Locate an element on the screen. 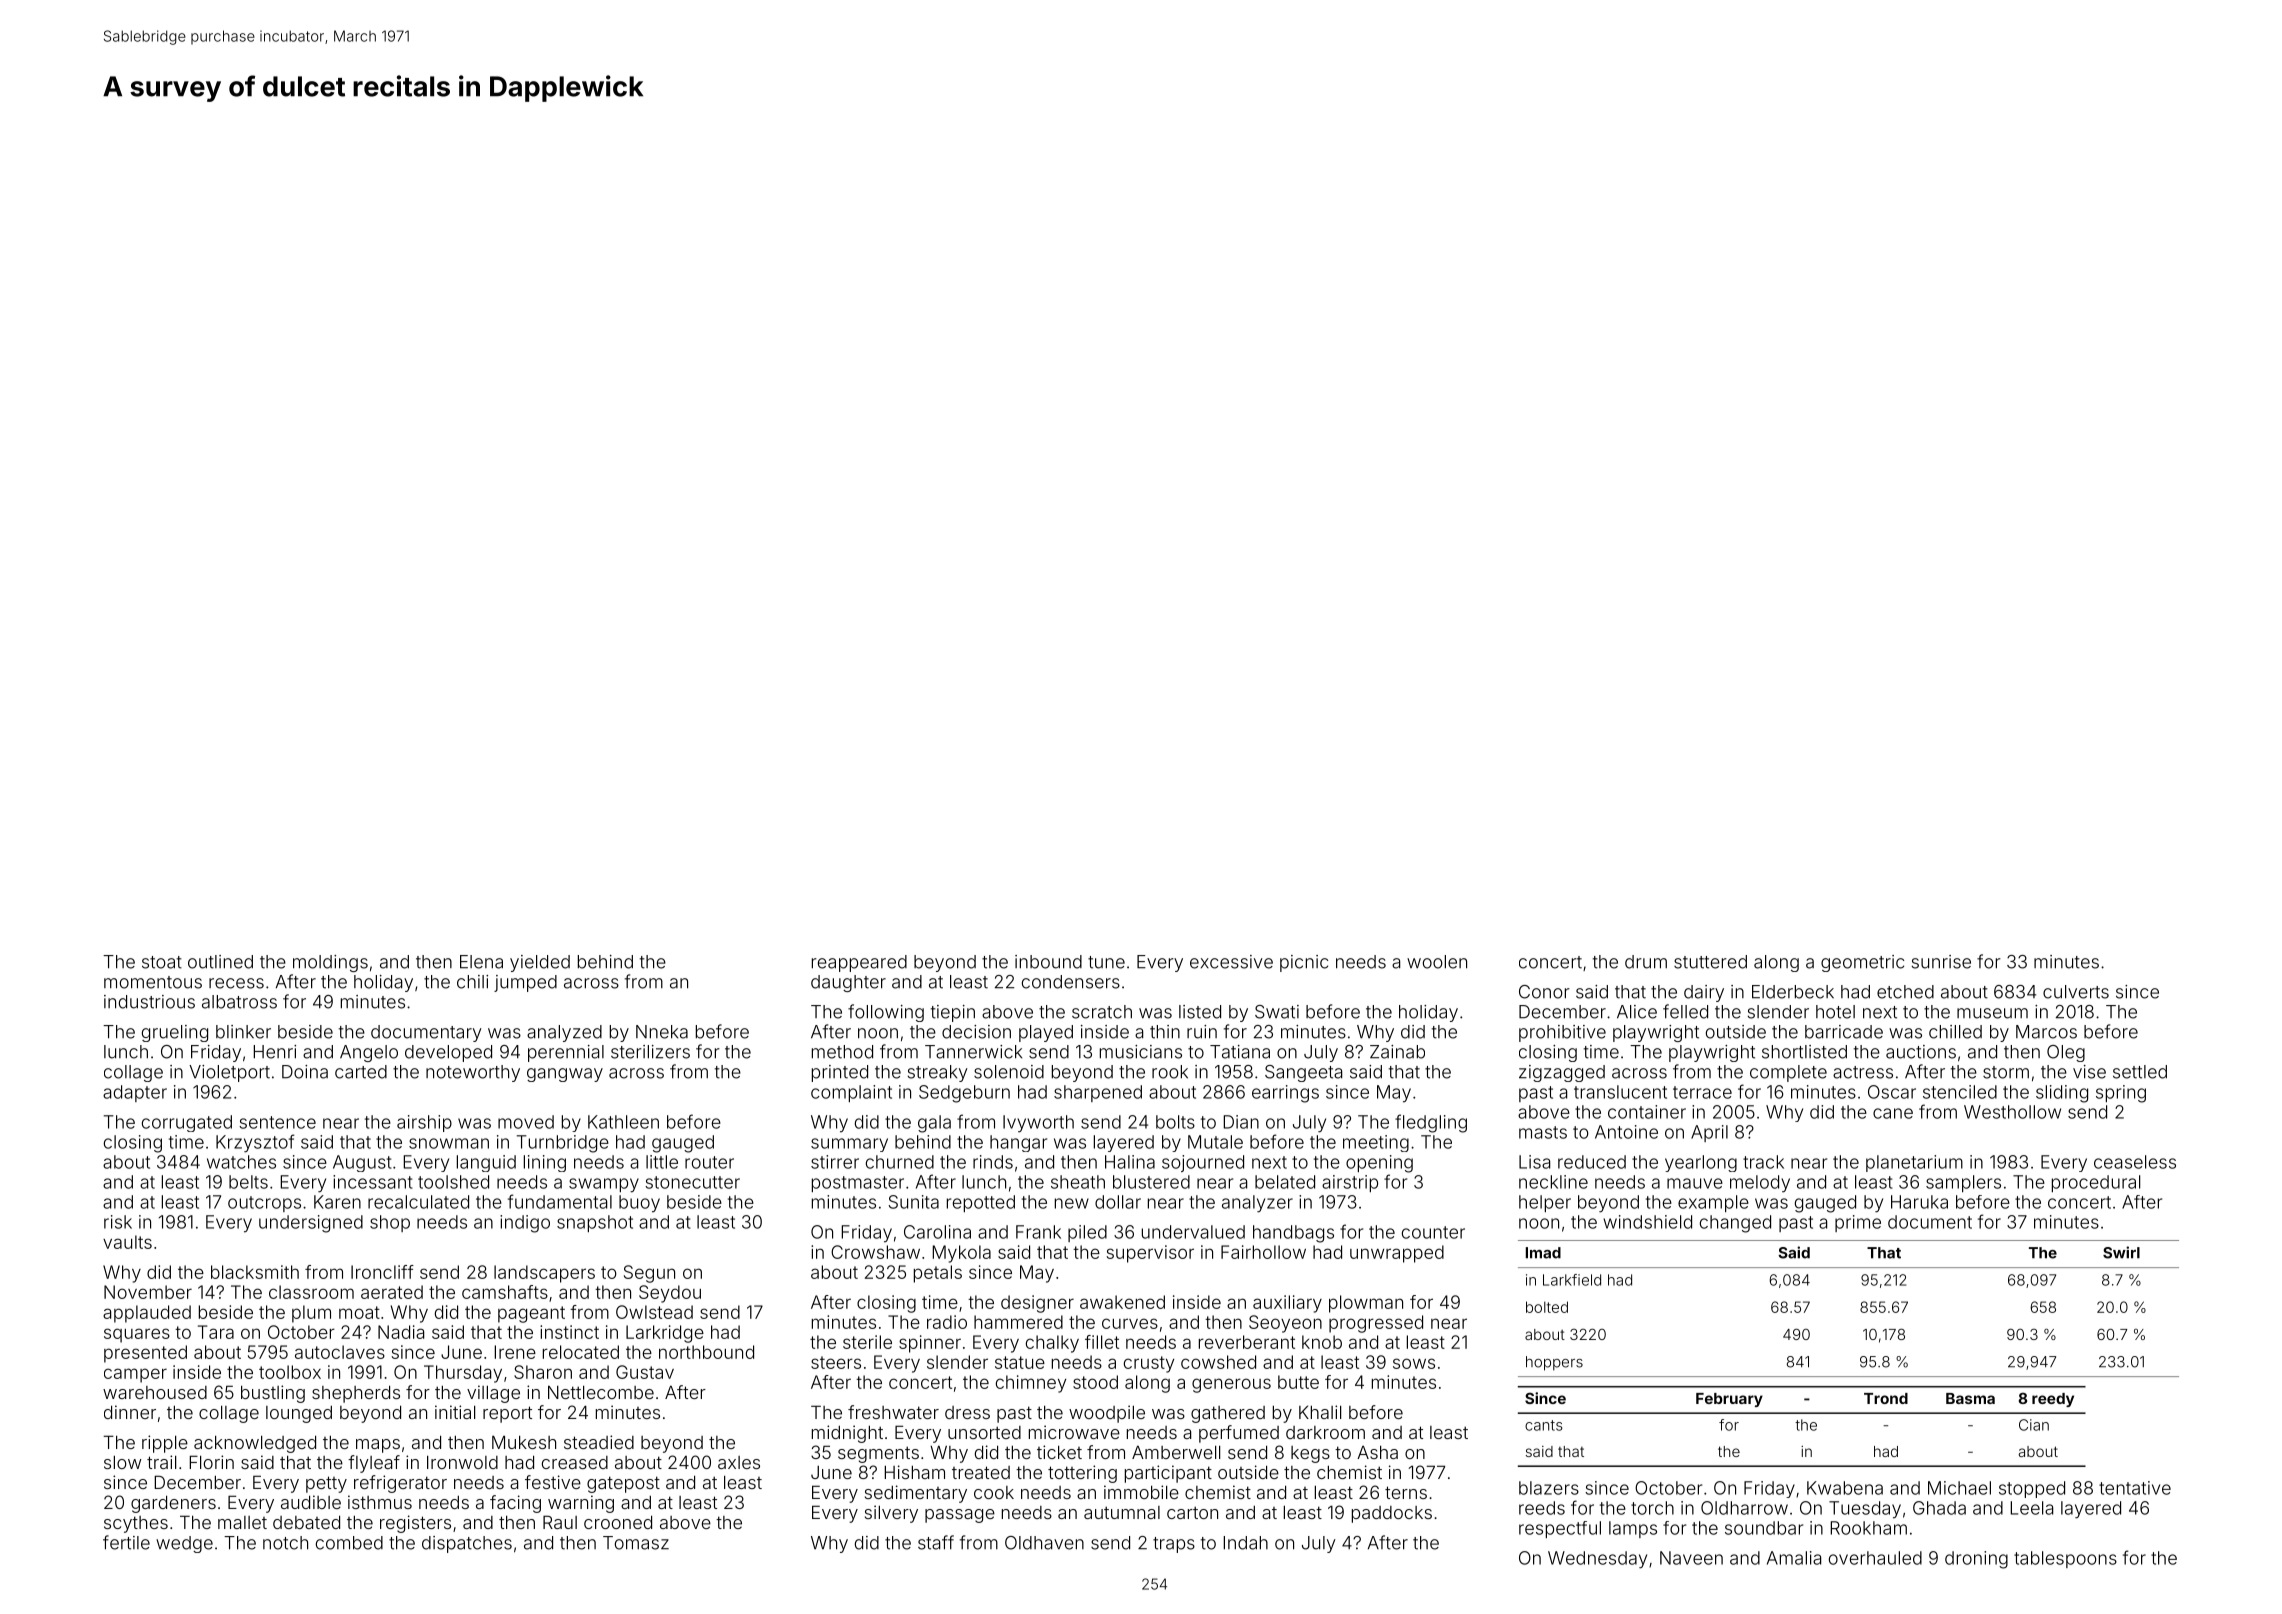 The height and width of the screenshot is (1614, 2282). moldings is located at coordinates (330, 963).
